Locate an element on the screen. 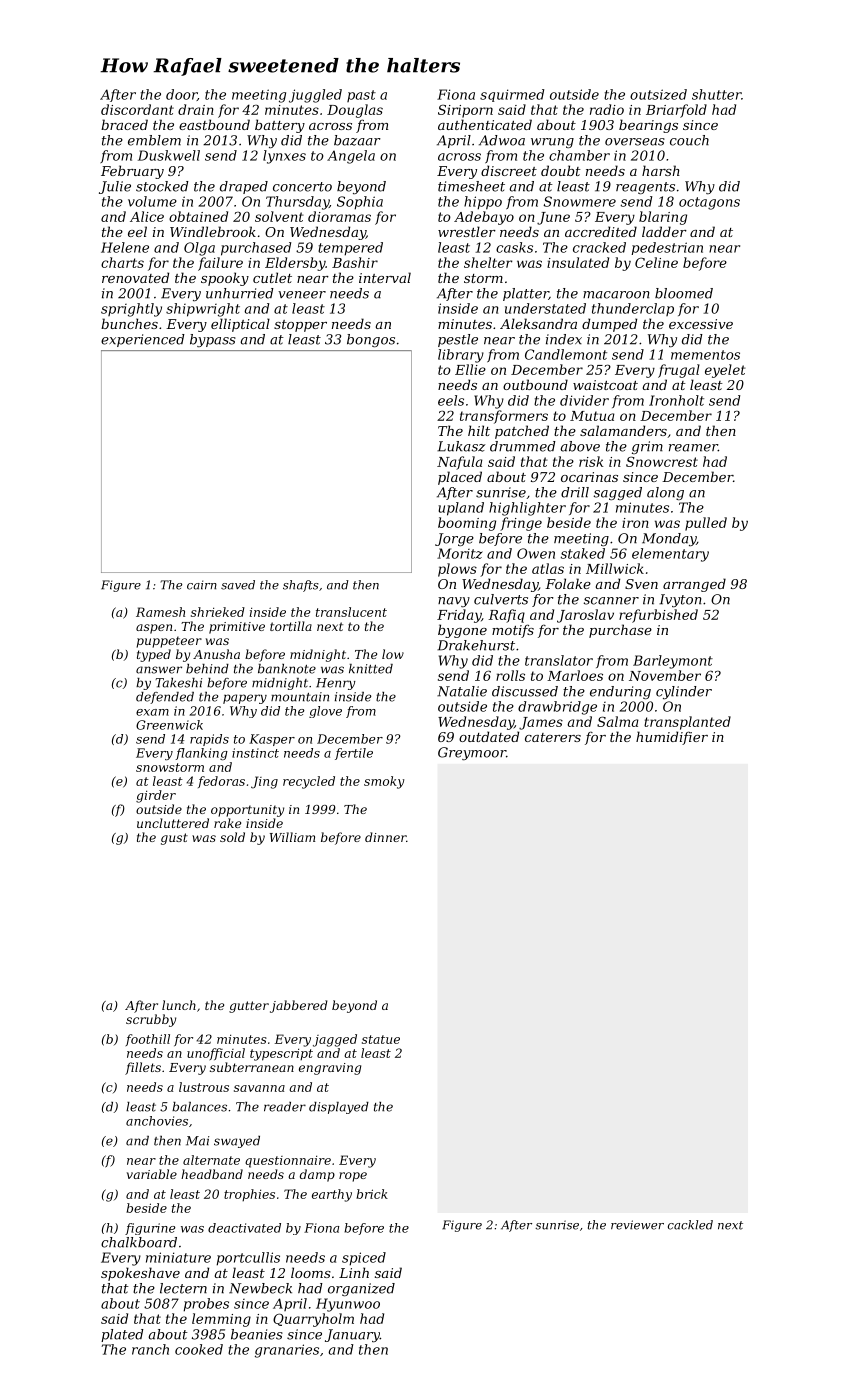 The image size is (849, 1400). cylinder is located at coordinates (684, 692).
